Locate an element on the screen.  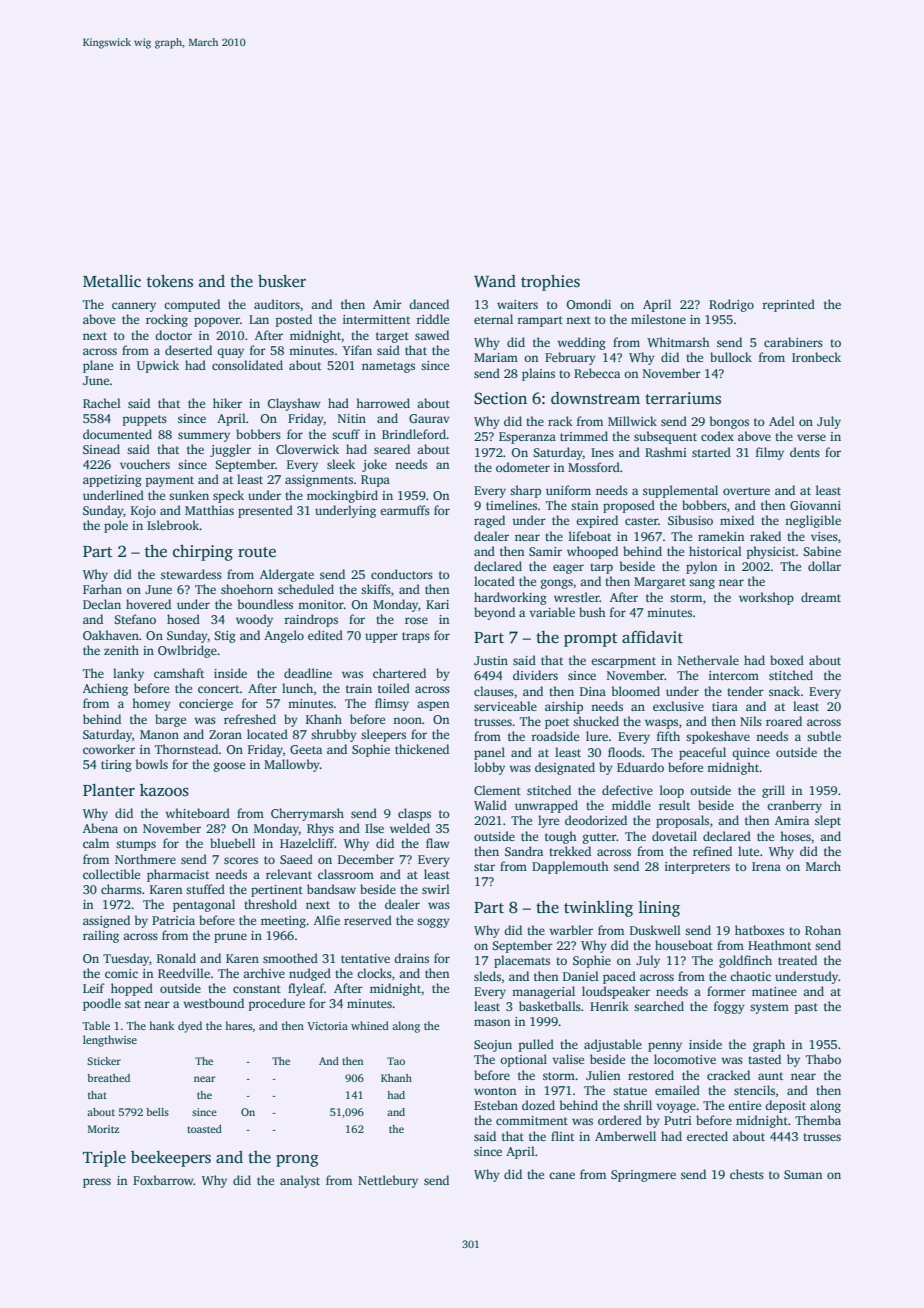
warbler is located at coordinates (571, 930).
